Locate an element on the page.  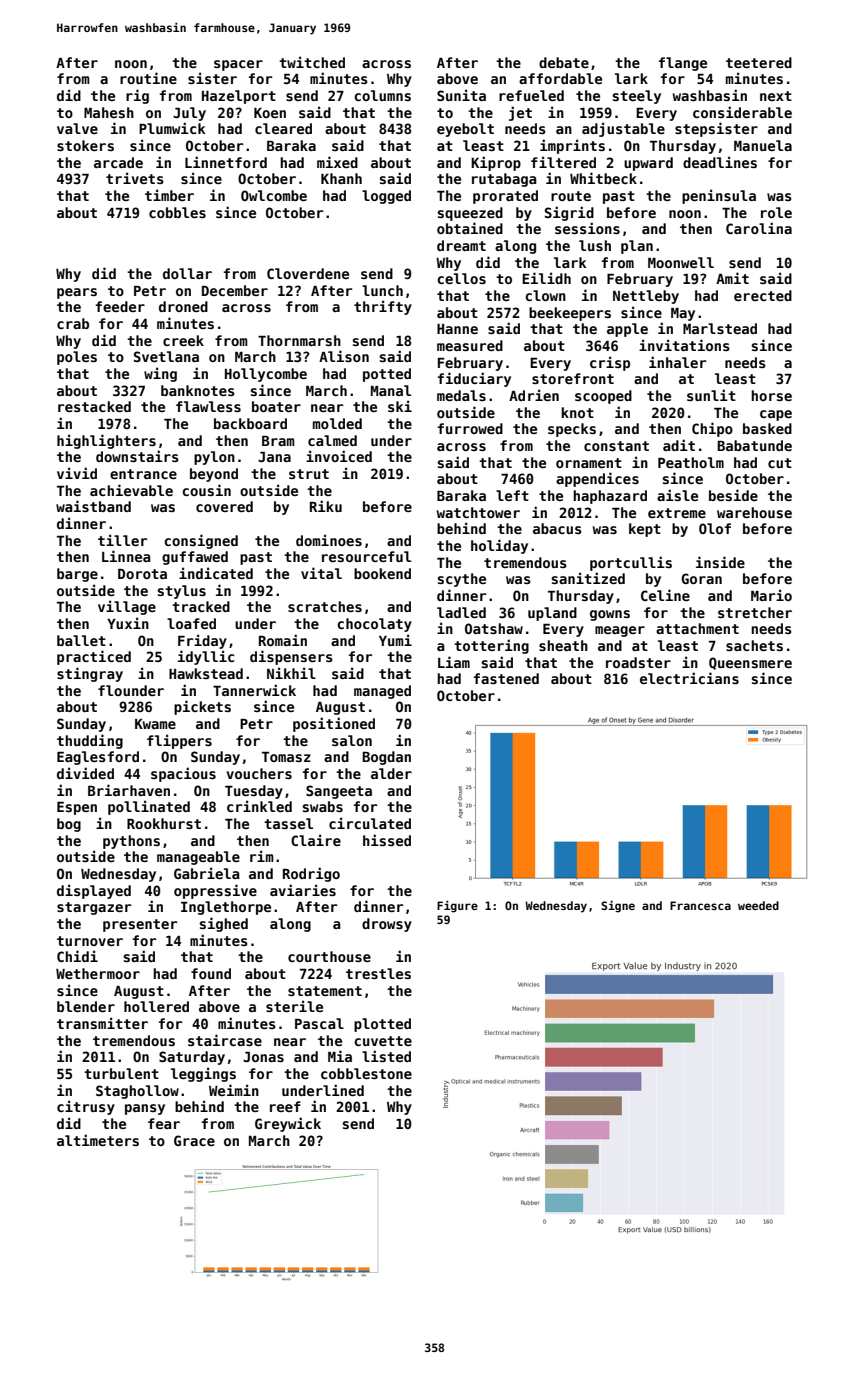
weeded is located at coordinates (758, 905).
